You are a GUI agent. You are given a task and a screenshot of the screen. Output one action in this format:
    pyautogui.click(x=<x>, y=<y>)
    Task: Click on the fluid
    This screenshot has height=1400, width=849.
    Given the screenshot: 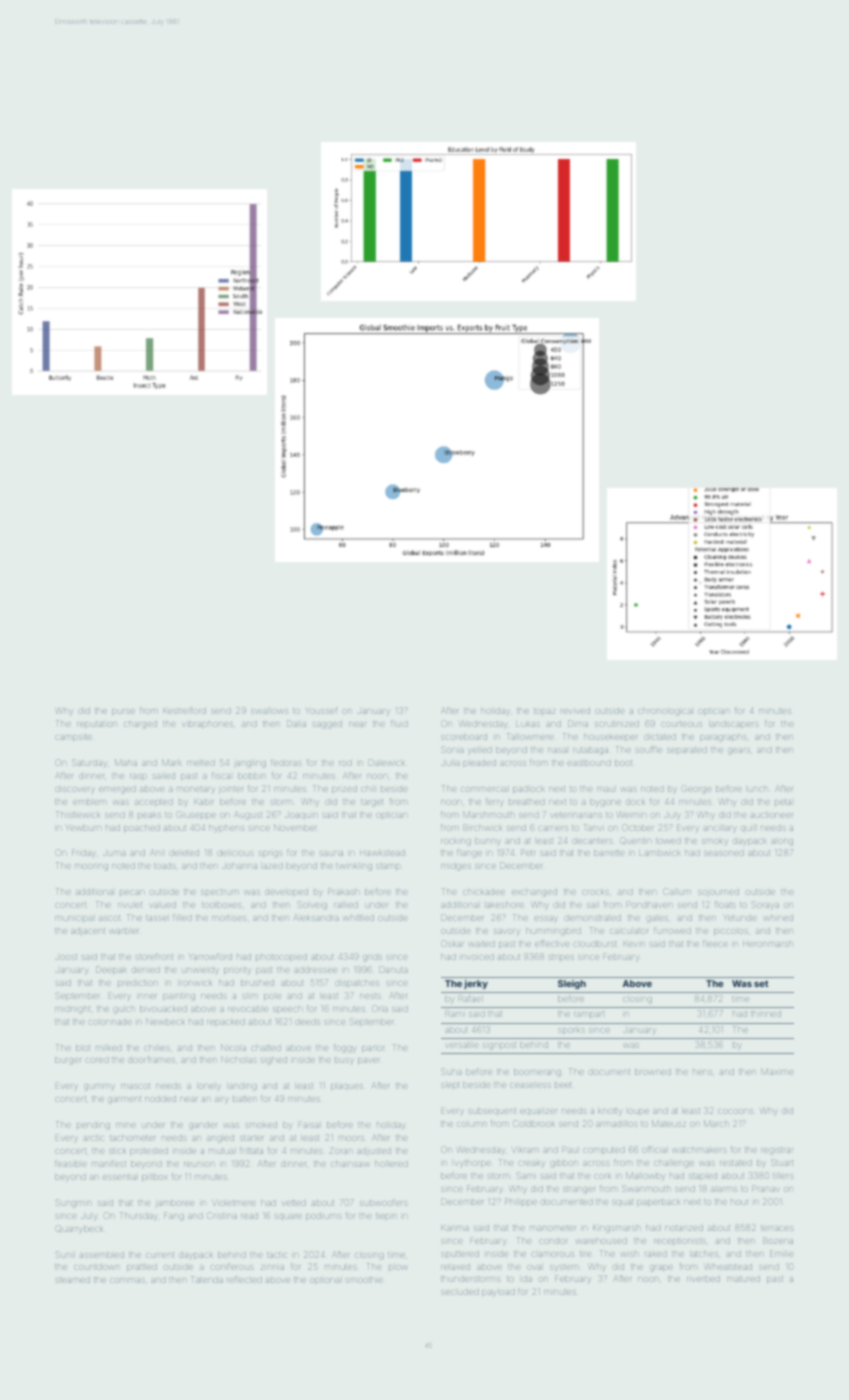 What is the action you would take?
    pyautogui.click(x=399, y=724)
